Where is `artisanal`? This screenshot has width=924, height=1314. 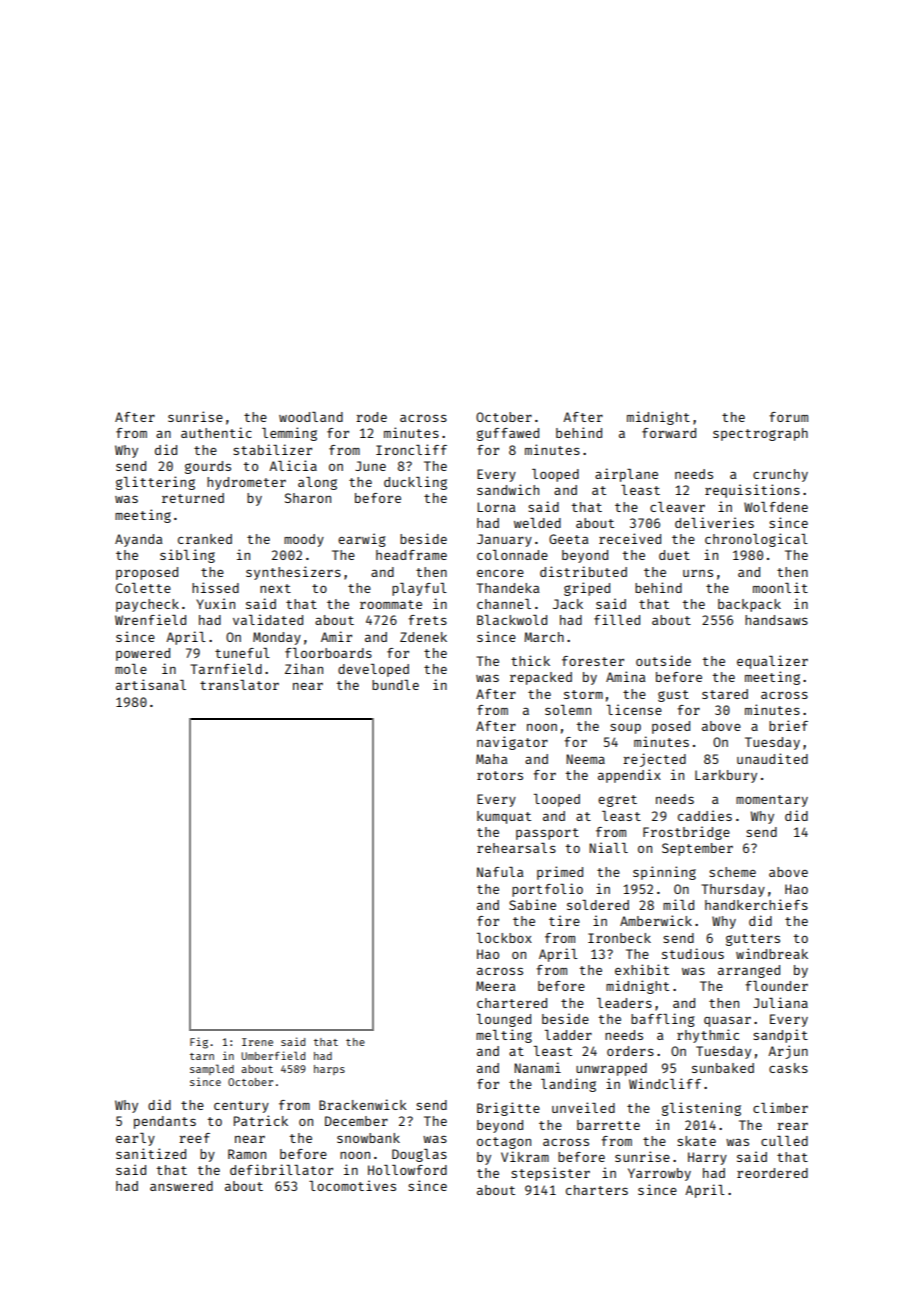
artisanal is located at coordinates (151, 684).
